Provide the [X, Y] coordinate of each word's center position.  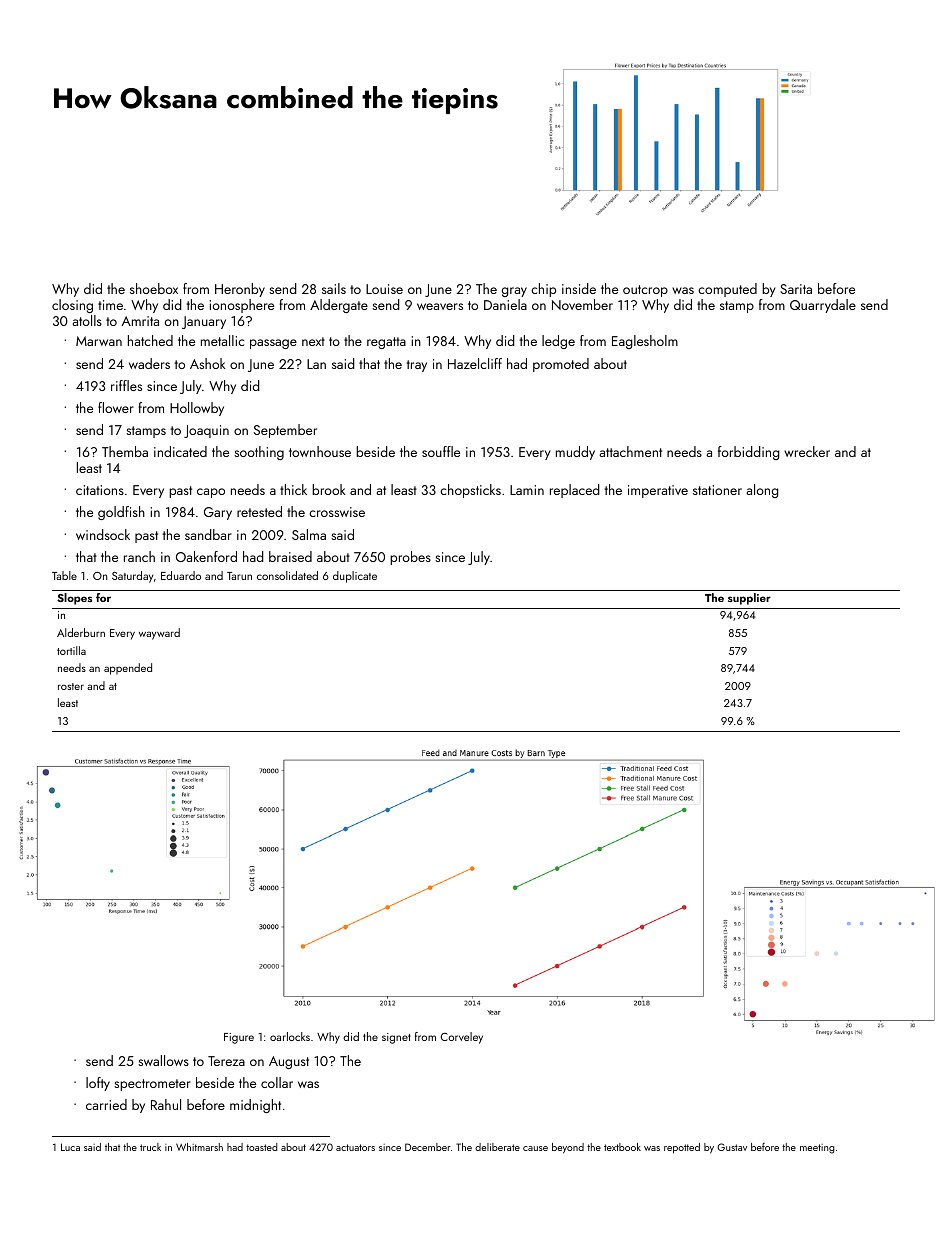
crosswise [337, 512]
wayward [159, 634]
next [313, 341]
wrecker [807, 451]
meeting [817, 1149]
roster [71, 686]
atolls [87, 320]
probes [410, 558]
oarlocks [290, 1036]
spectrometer [152, 1085]
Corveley [462, 1038]
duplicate [355, 577]
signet [396, 1038]
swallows [163, 1060]
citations [100, 490]
